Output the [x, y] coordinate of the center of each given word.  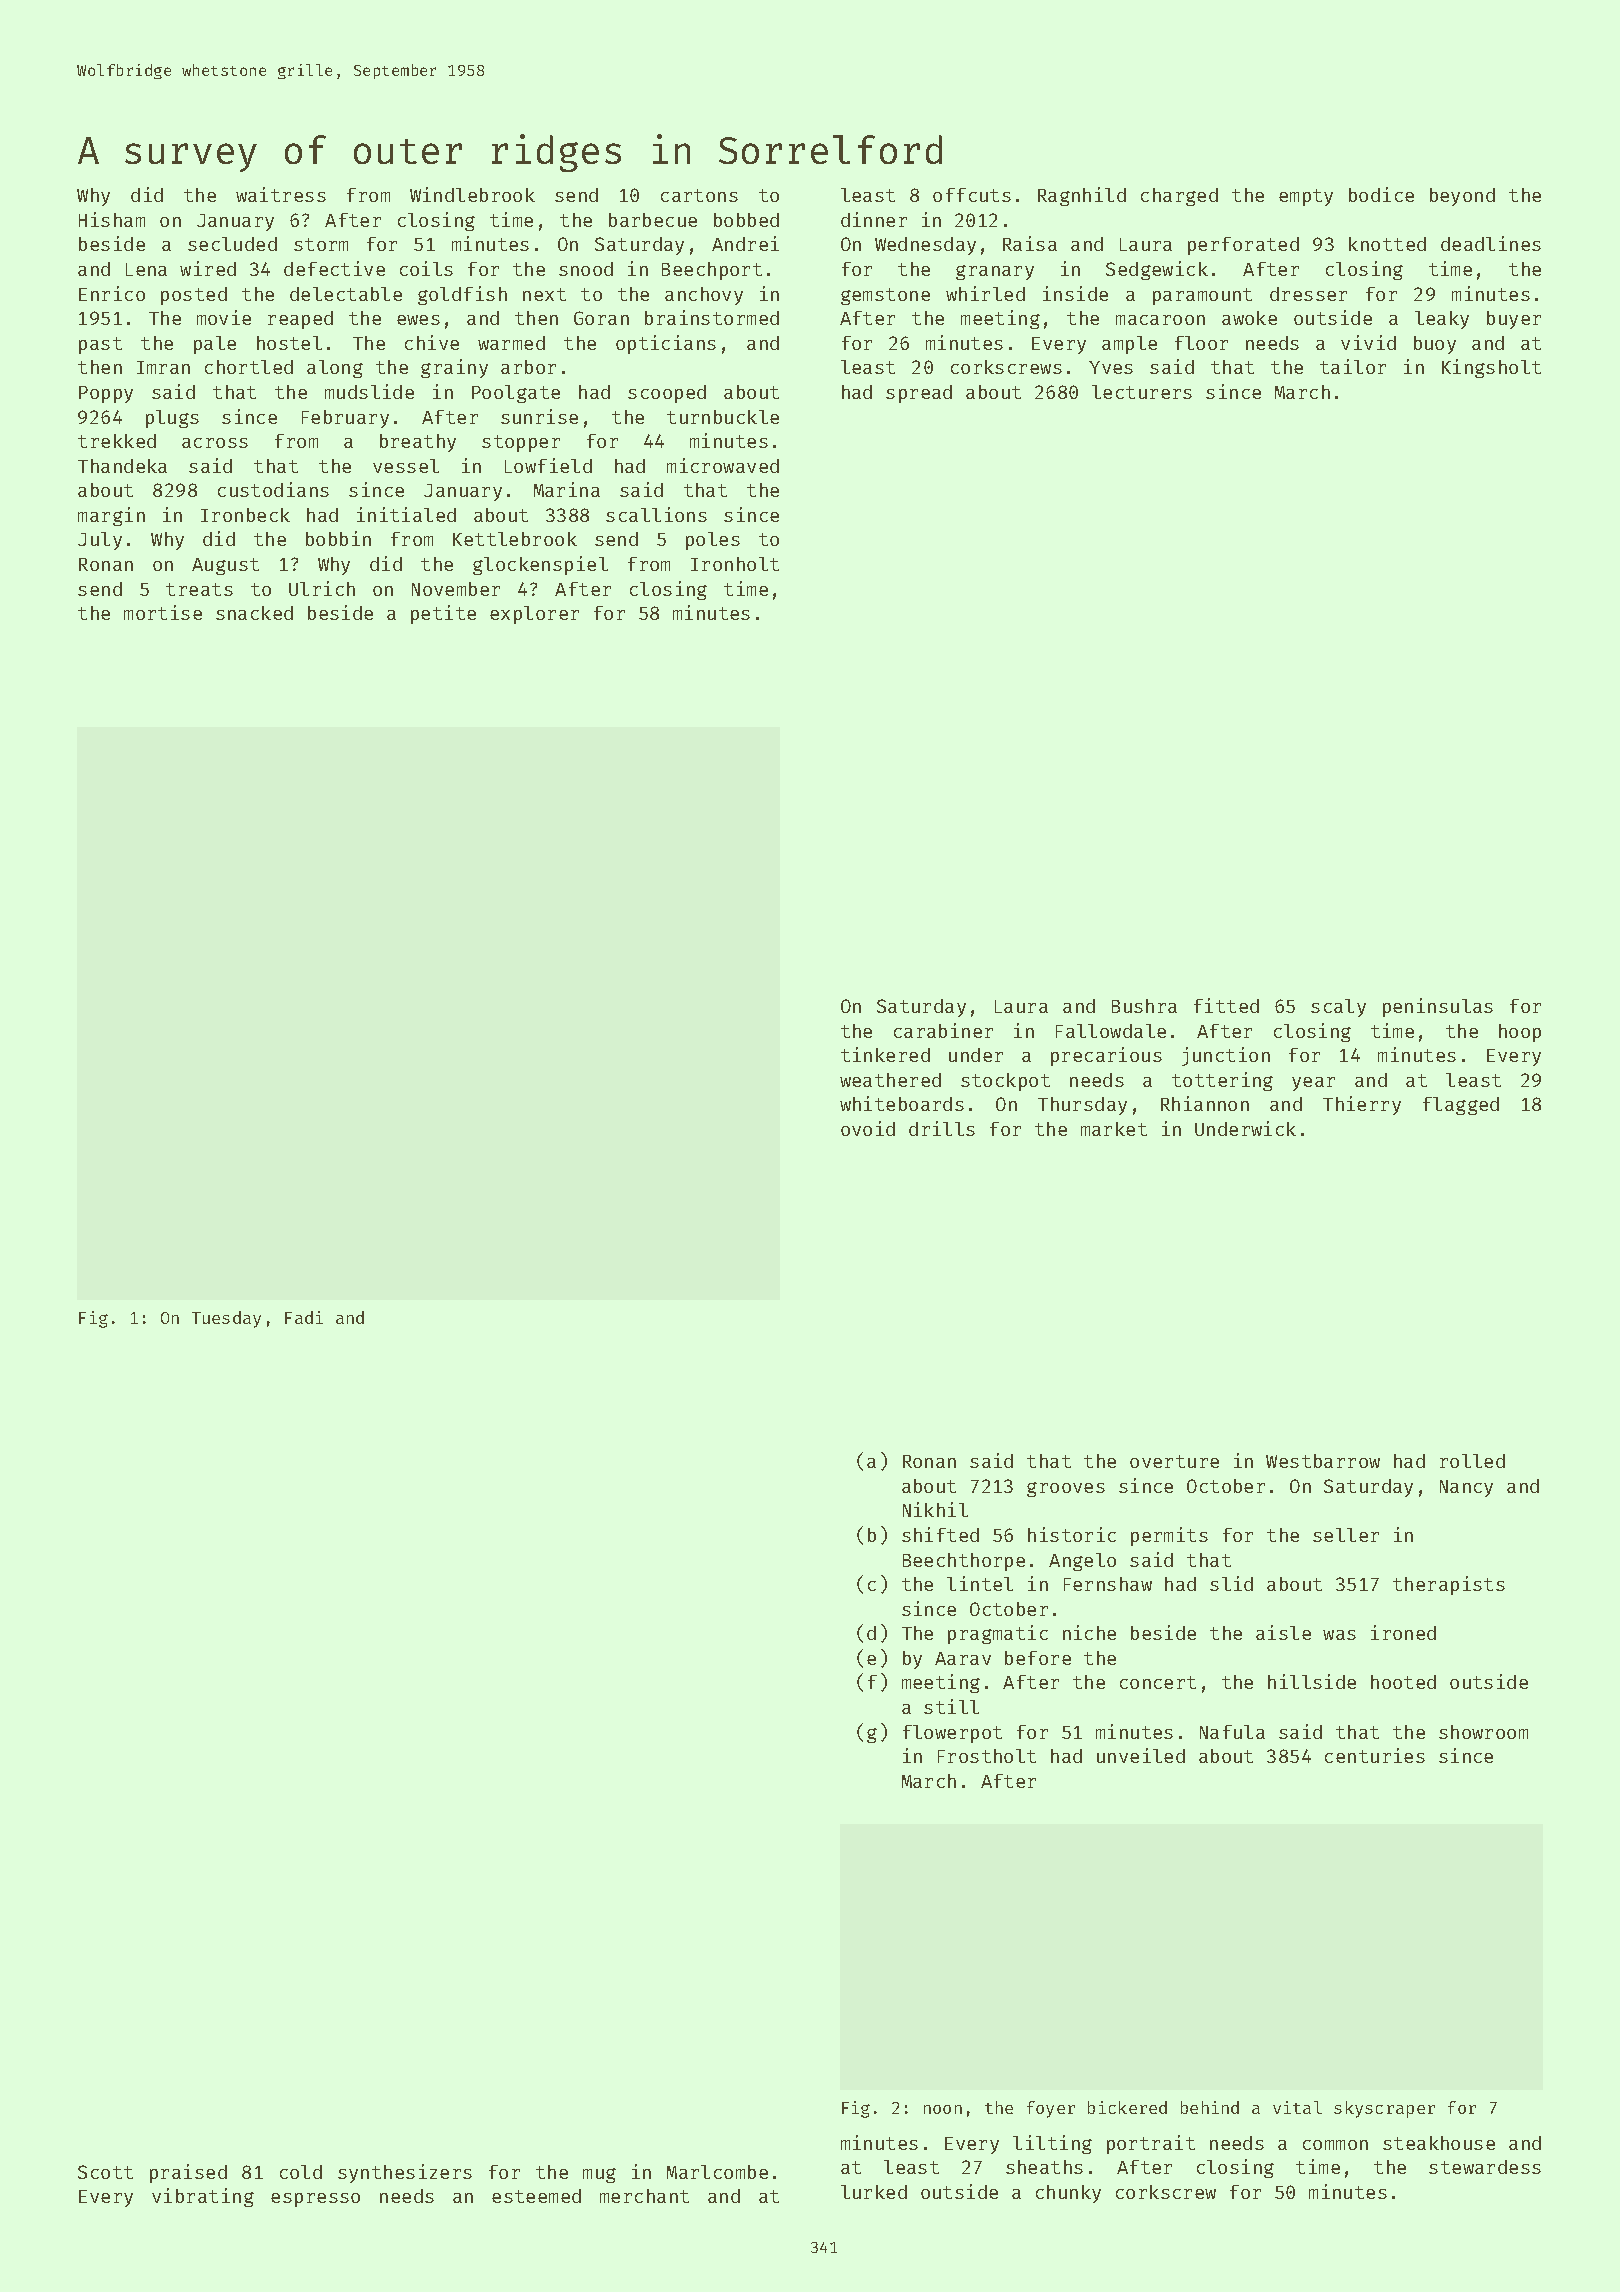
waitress [281, 194]
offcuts [972, 195]
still [951, 1706]
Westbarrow [1323, 1461]
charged [1179, 197]
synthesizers [405, 2173]
